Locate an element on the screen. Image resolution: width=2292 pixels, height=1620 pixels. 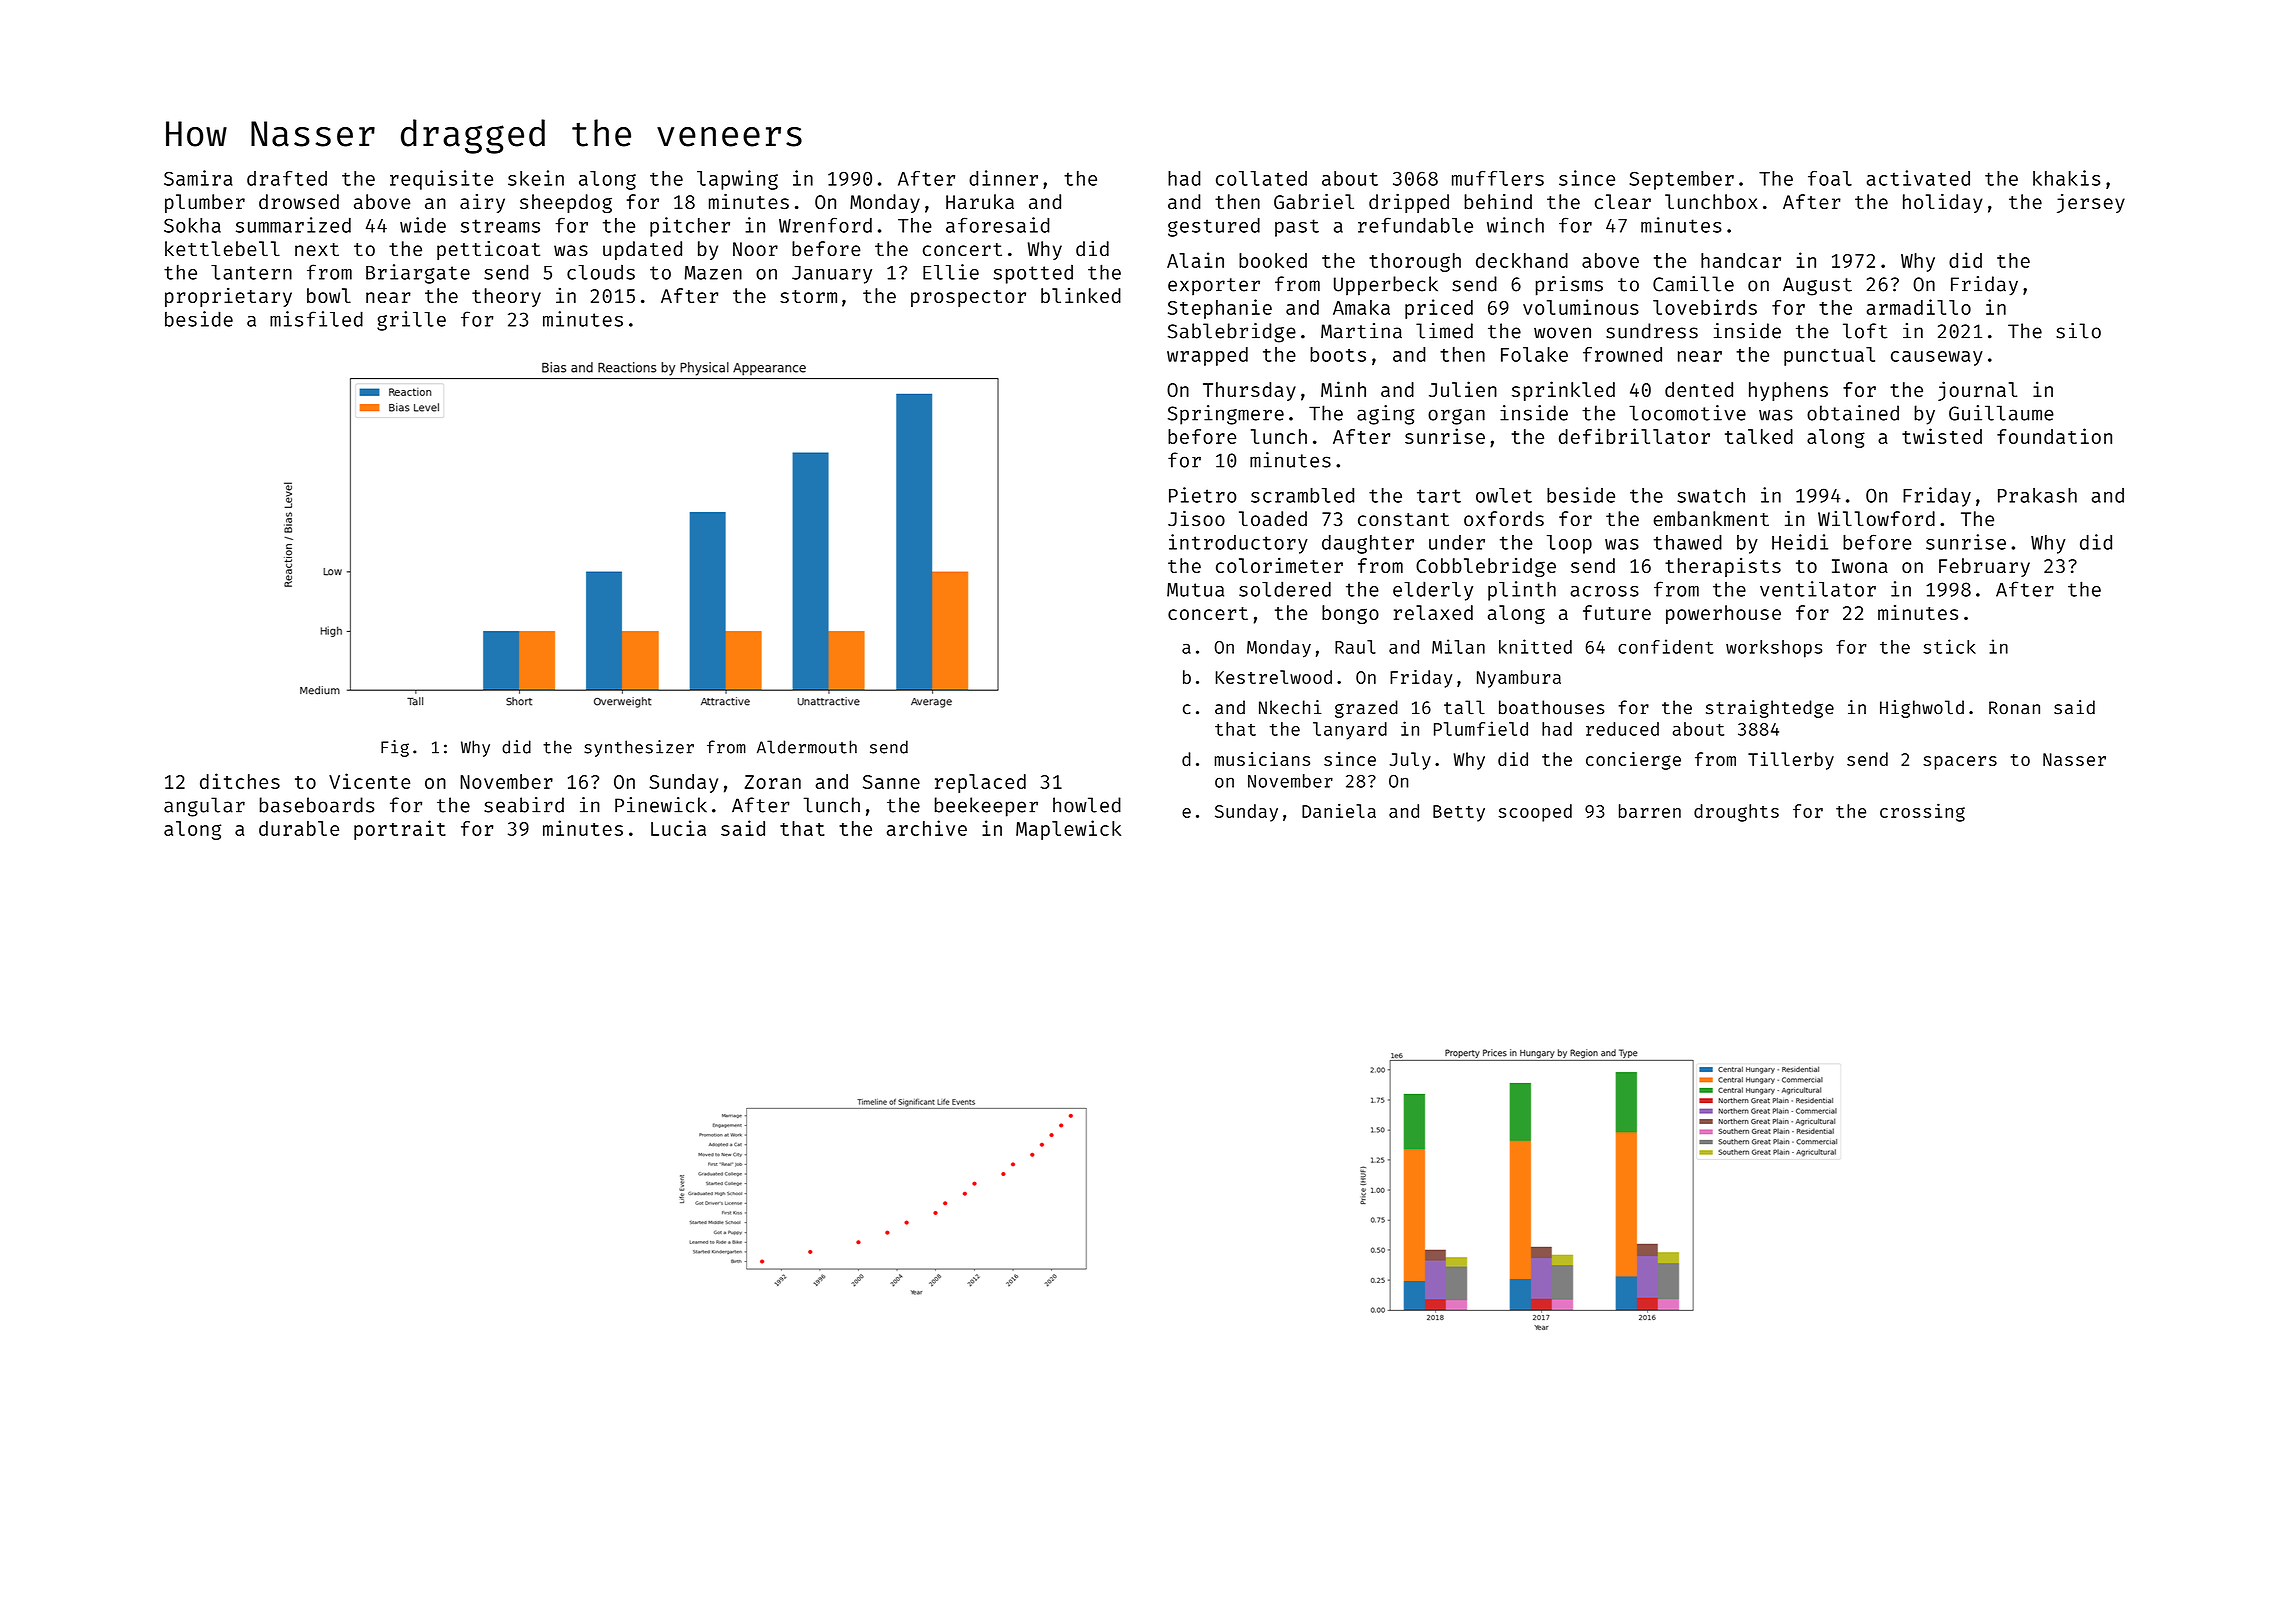
Raul is located at coordinates (1355, 647).
